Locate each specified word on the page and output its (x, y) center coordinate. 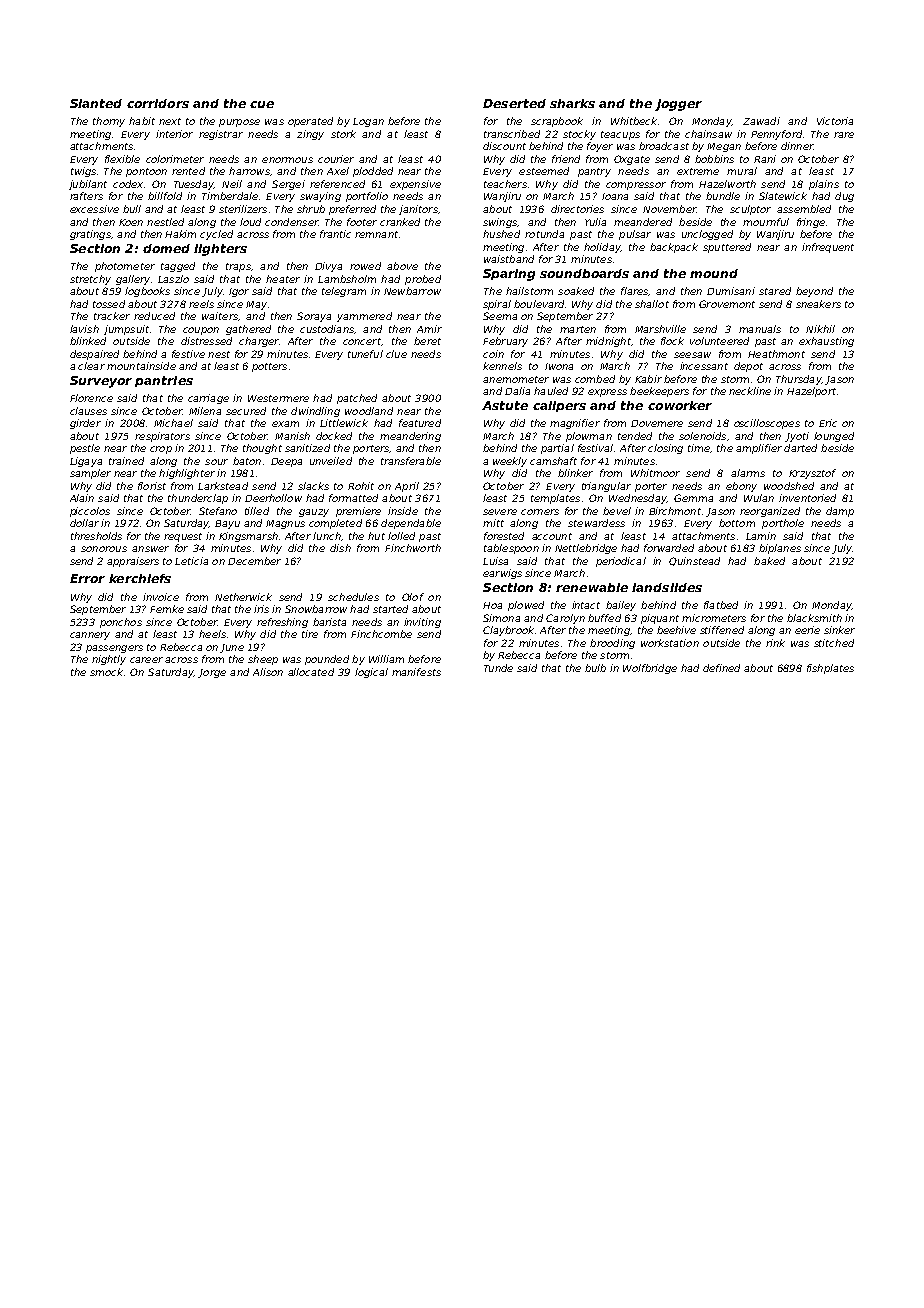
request (183, 537)
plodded (373, 172)
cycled (216, 235)
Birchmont (675, 511)
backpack (674, 248)
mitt (493, 523)
